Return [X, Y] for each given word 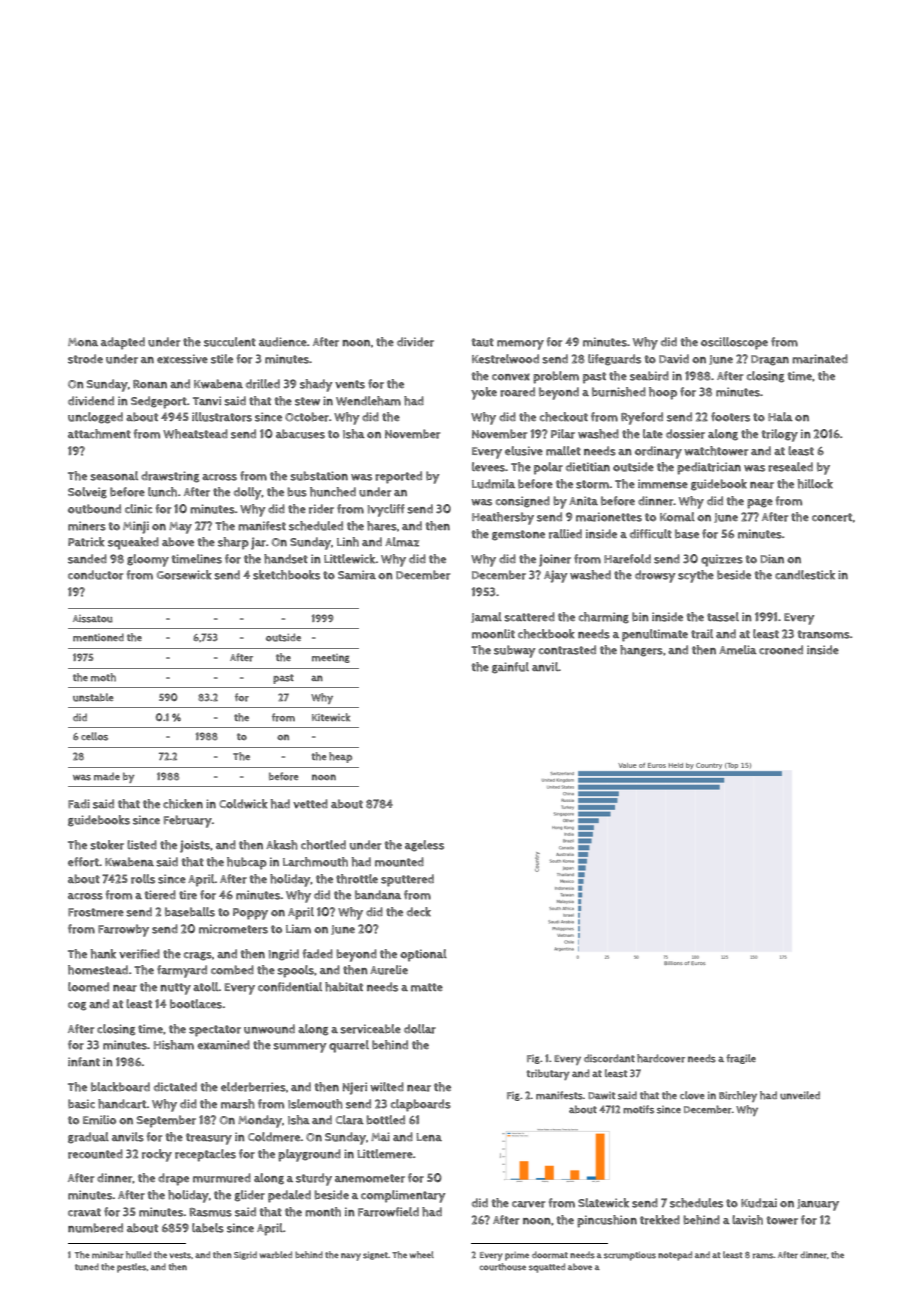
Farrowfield [388, 1212]
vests [180, 1255]
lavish [747, 1220]
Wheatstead [195, 434]
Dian [772, 558]
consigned [523, 502]
